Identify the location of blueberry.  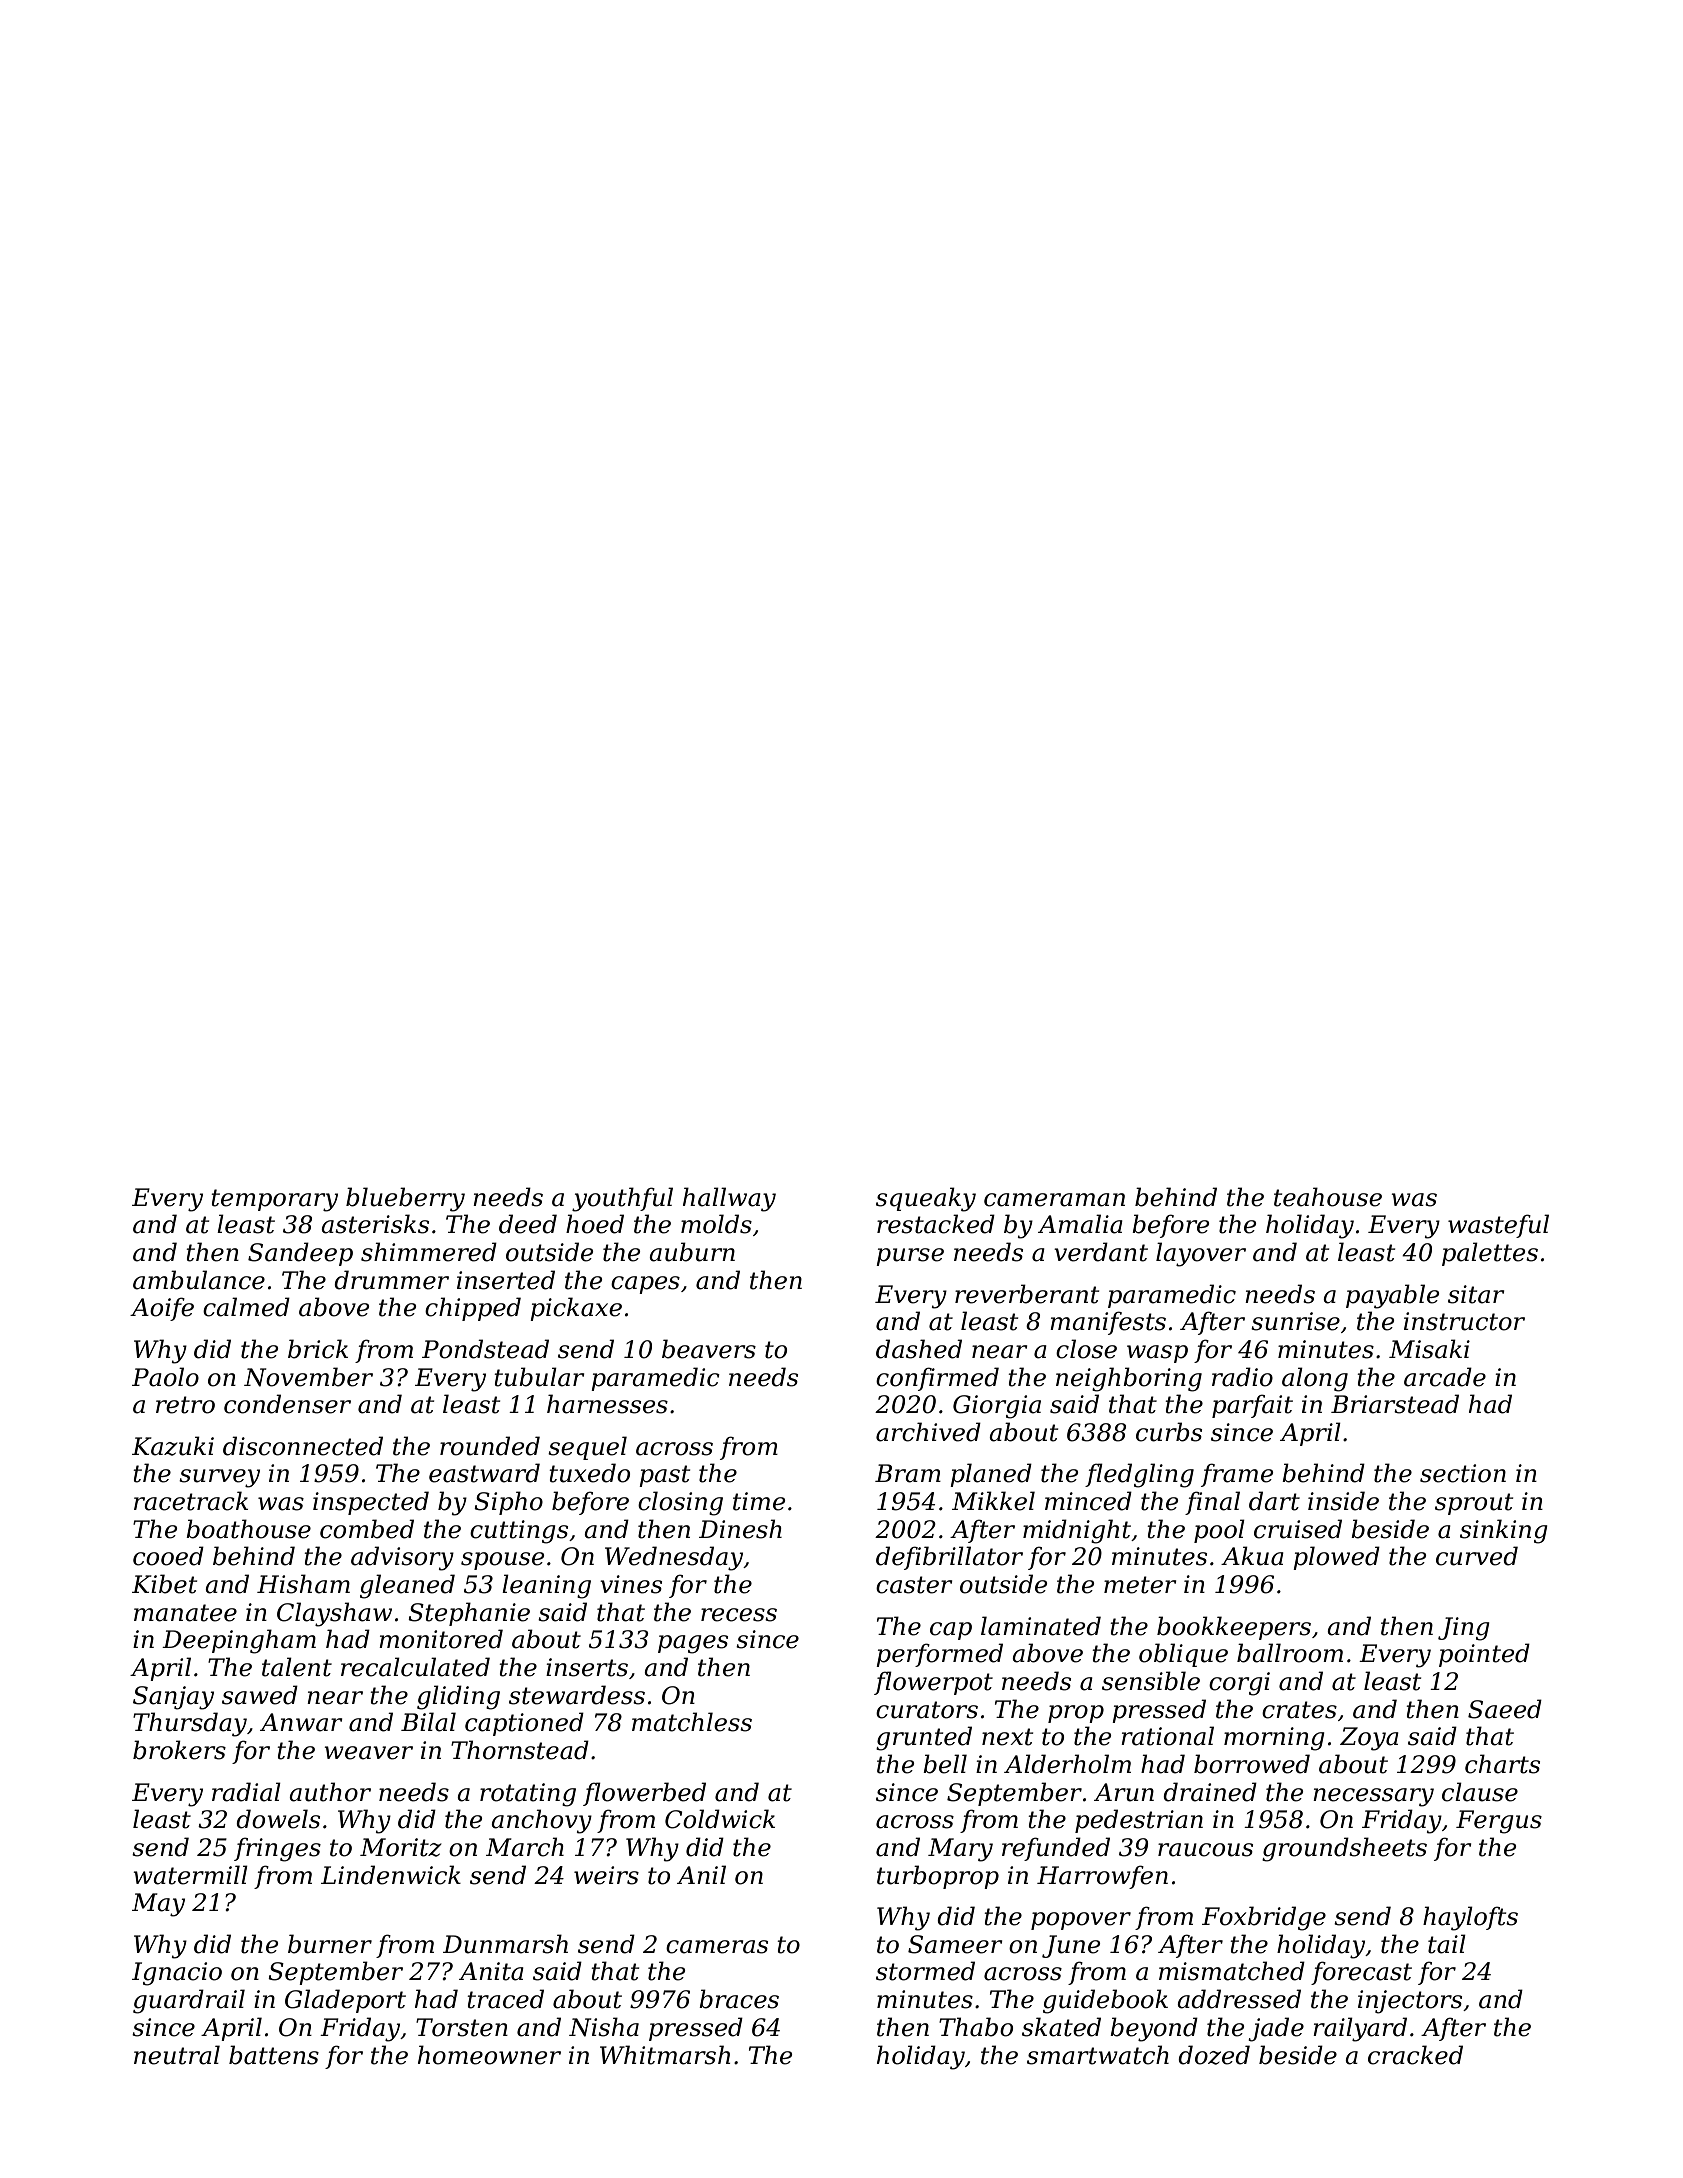
(405, 1199).
